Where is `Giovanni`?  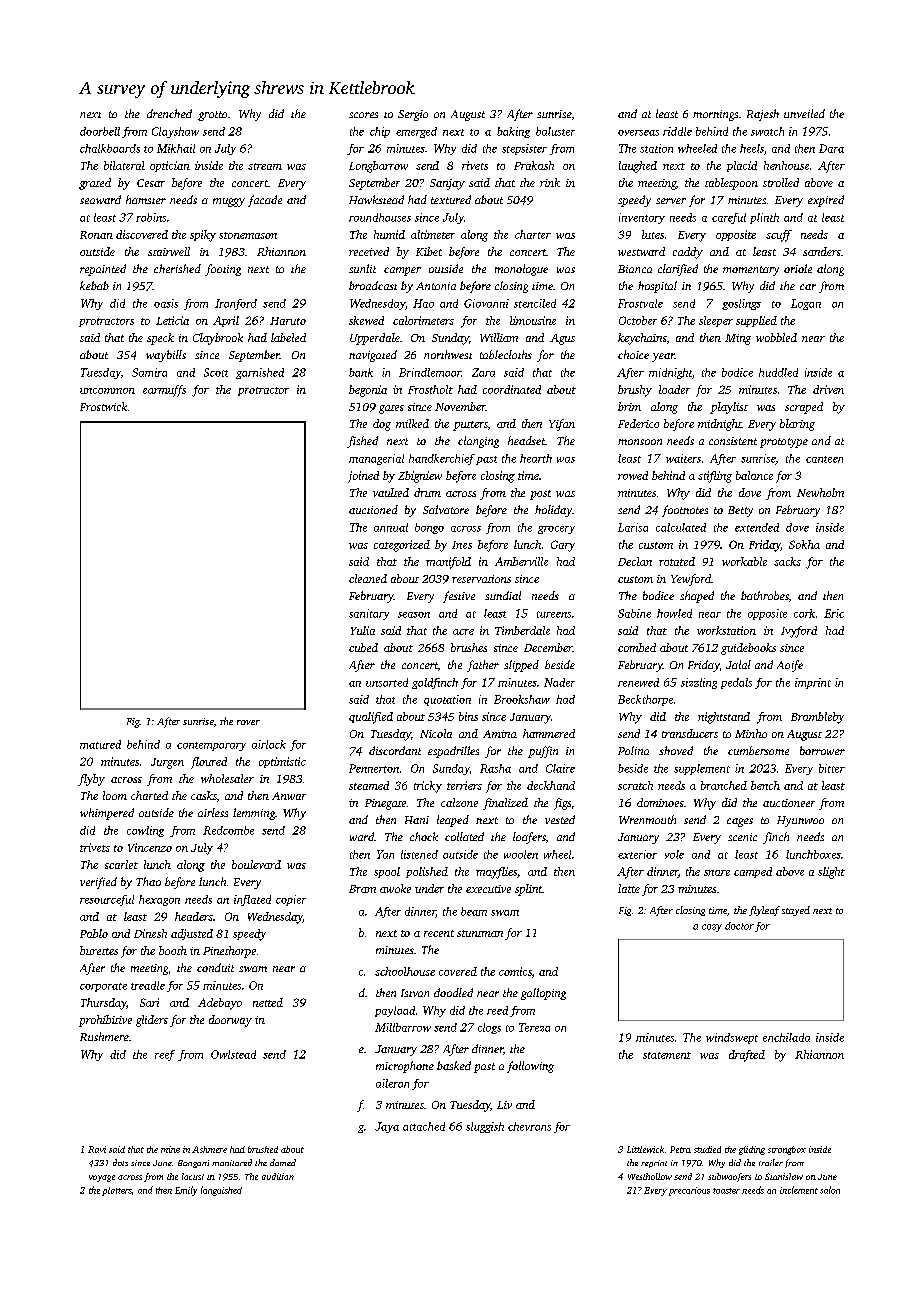 Giovanni is located at coordinates (486, 303).
